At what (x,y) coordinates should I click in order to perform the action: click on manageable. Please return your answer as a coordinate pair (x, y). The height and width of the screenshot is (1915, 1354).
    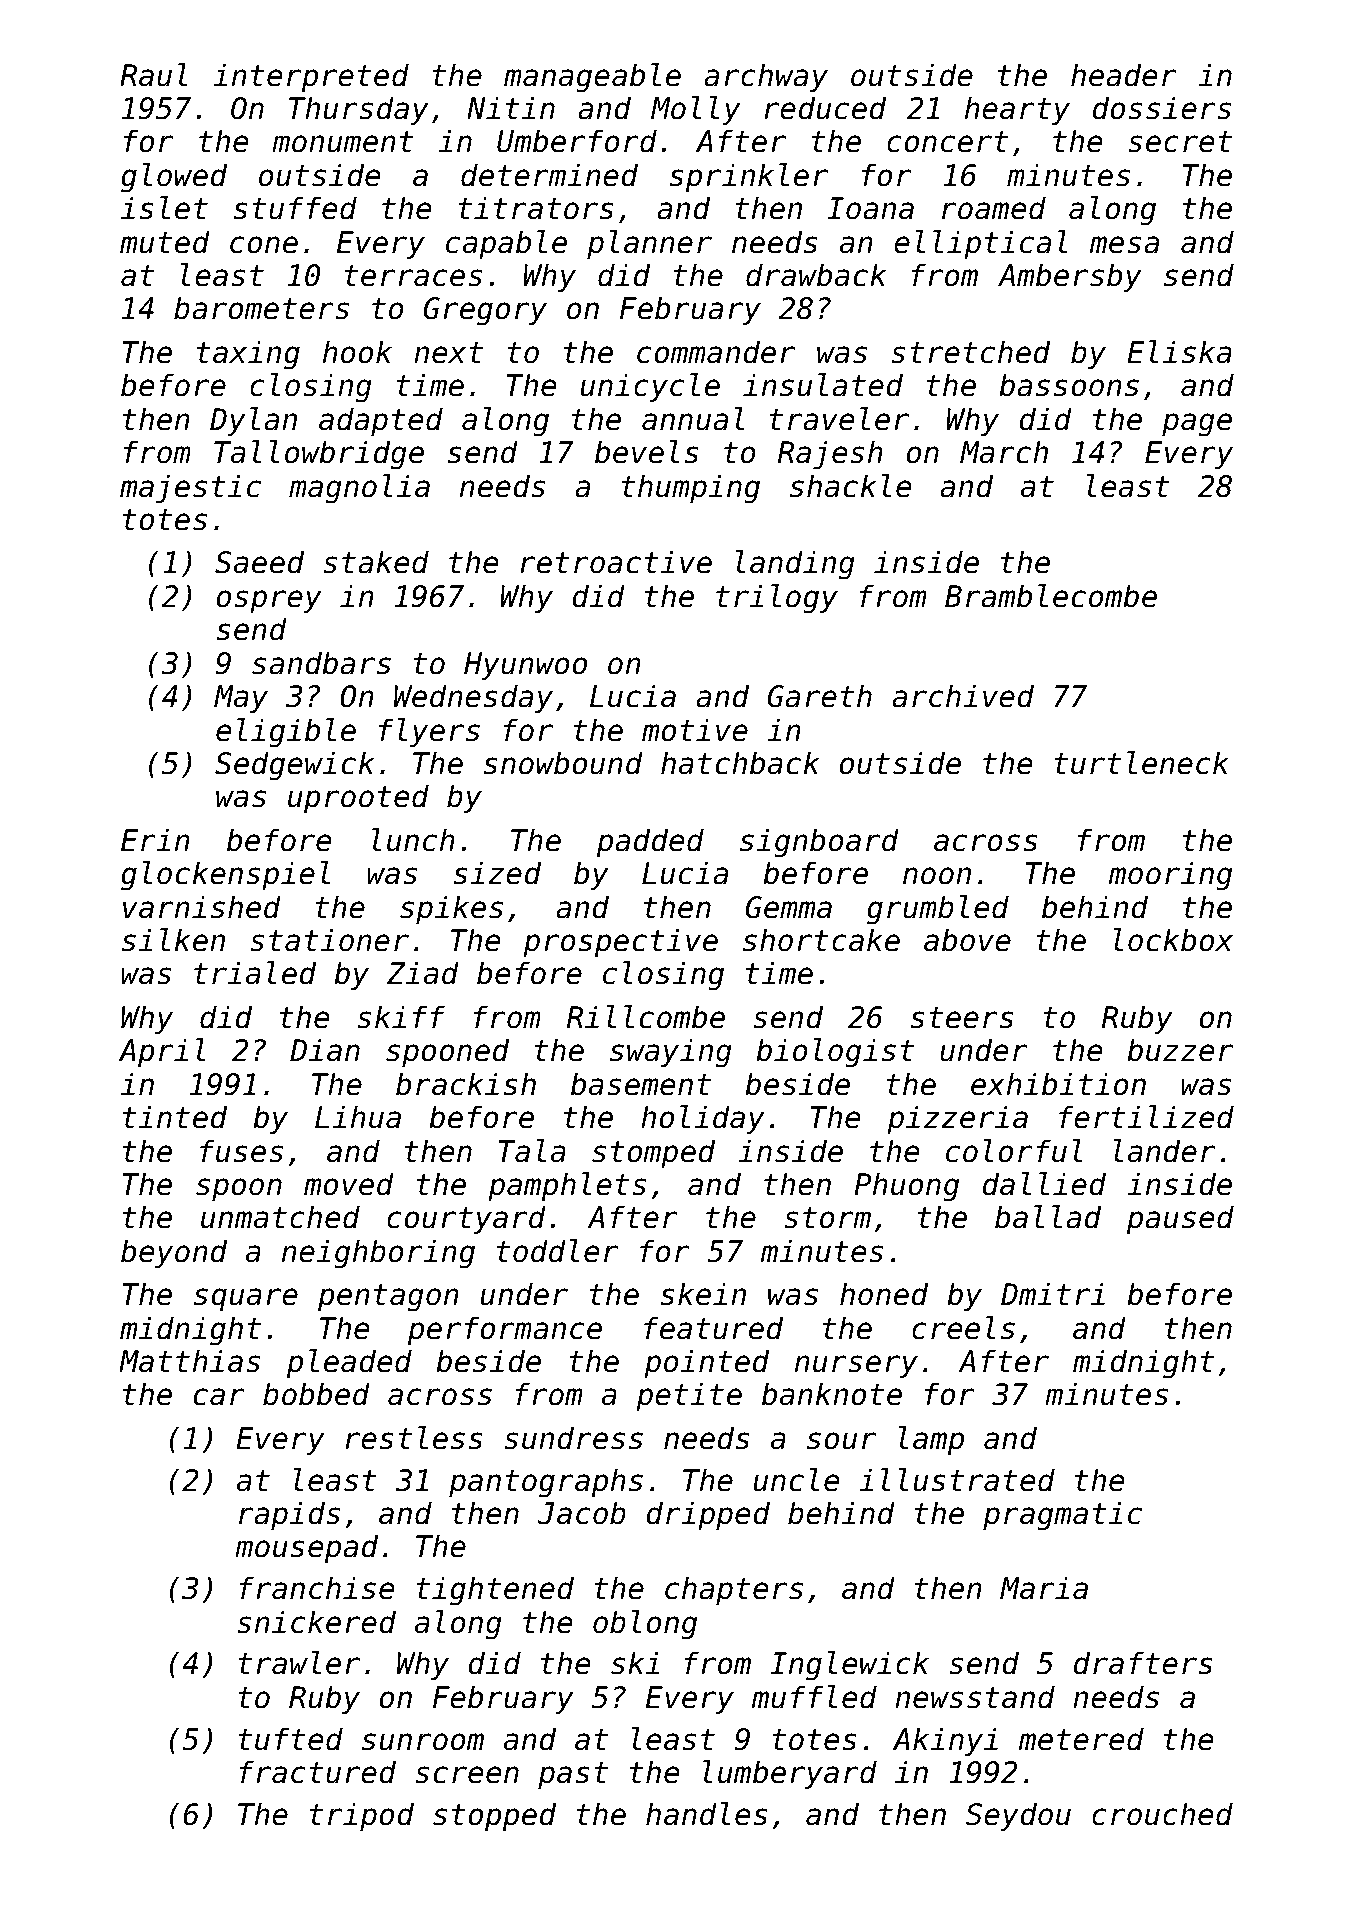
    Looking at the image, I should click on (592, 78).
